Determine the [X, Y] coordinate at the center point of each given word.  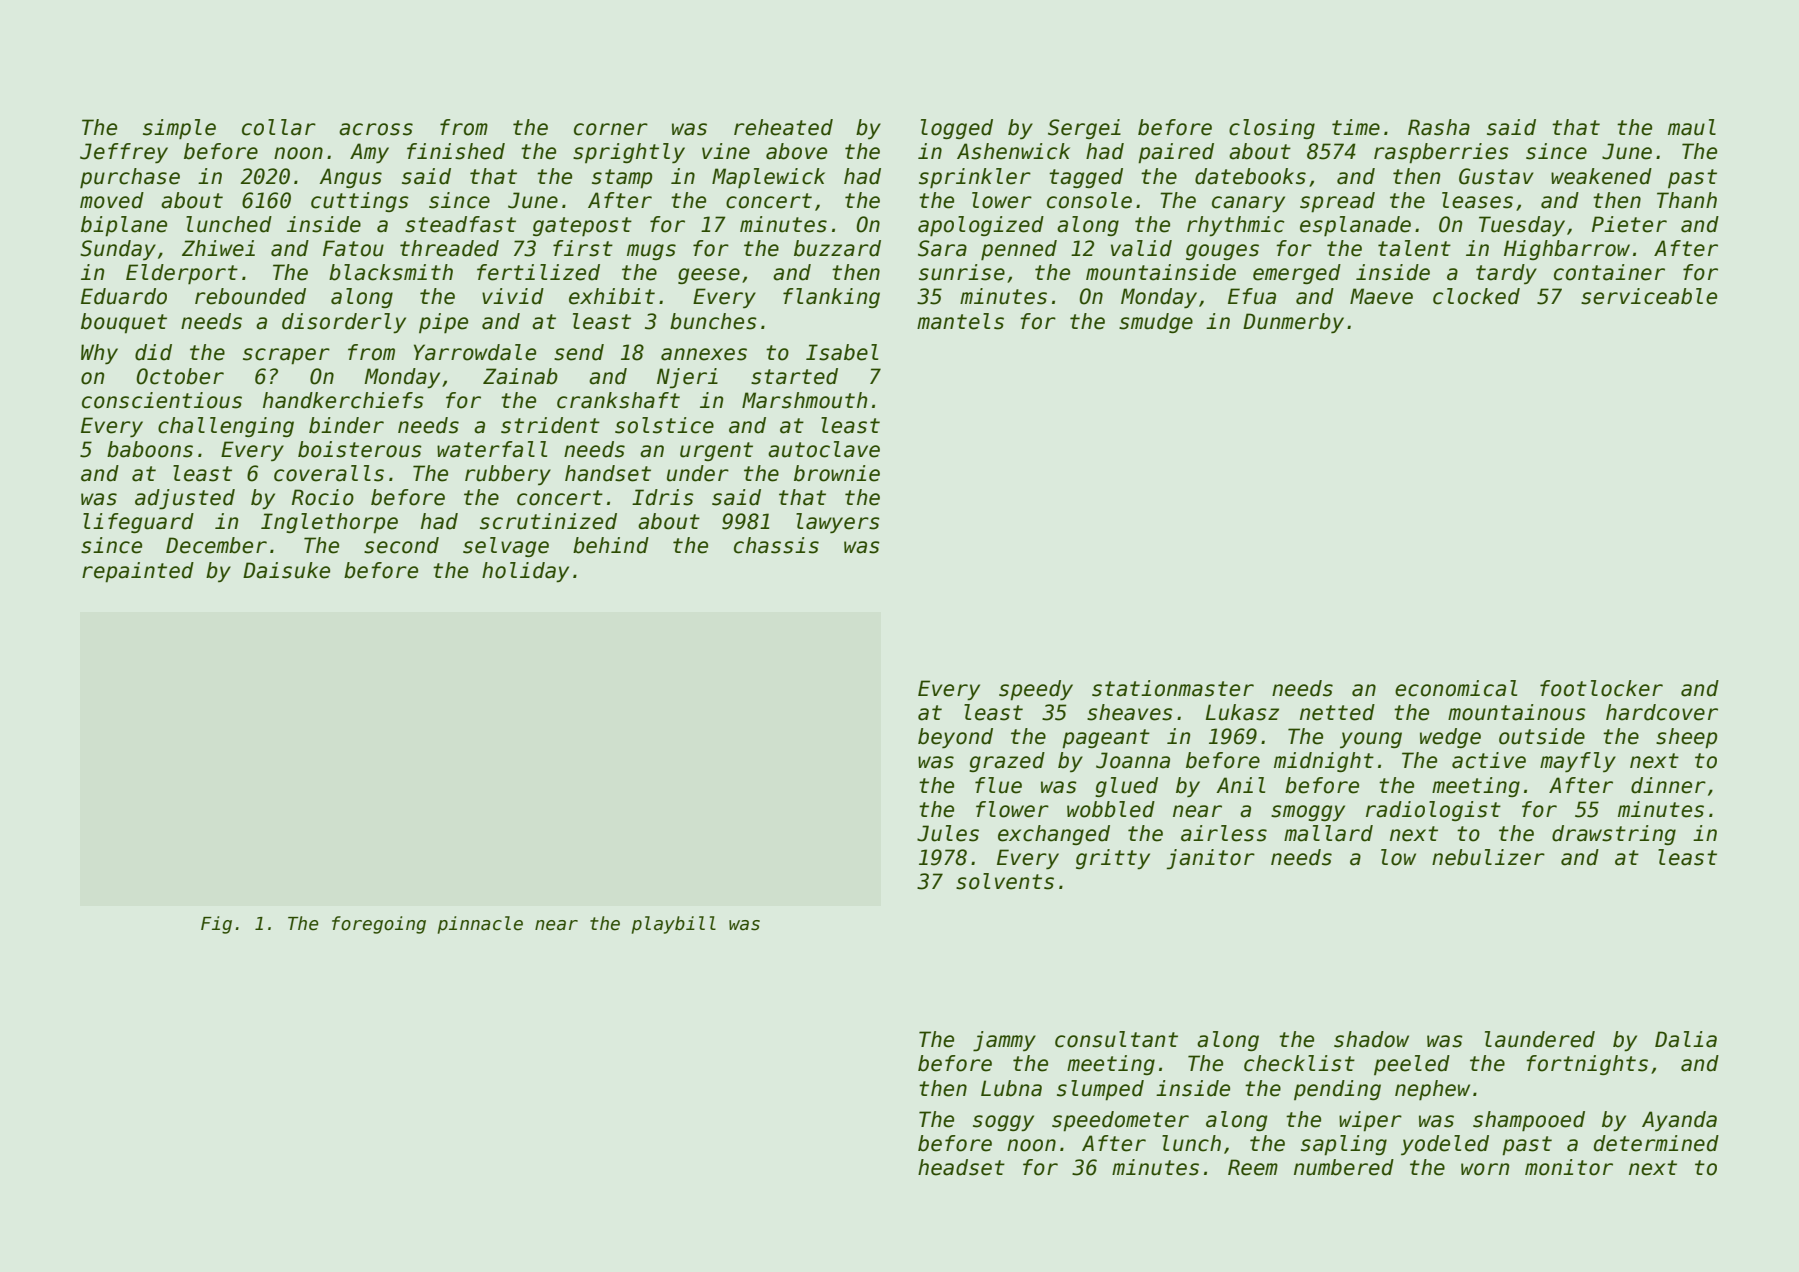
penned [1019, 250]
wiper [1370, 1121]
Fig [216, 925]
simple [179, 129]
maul [1692, 127]
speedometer [1120, 1121]
